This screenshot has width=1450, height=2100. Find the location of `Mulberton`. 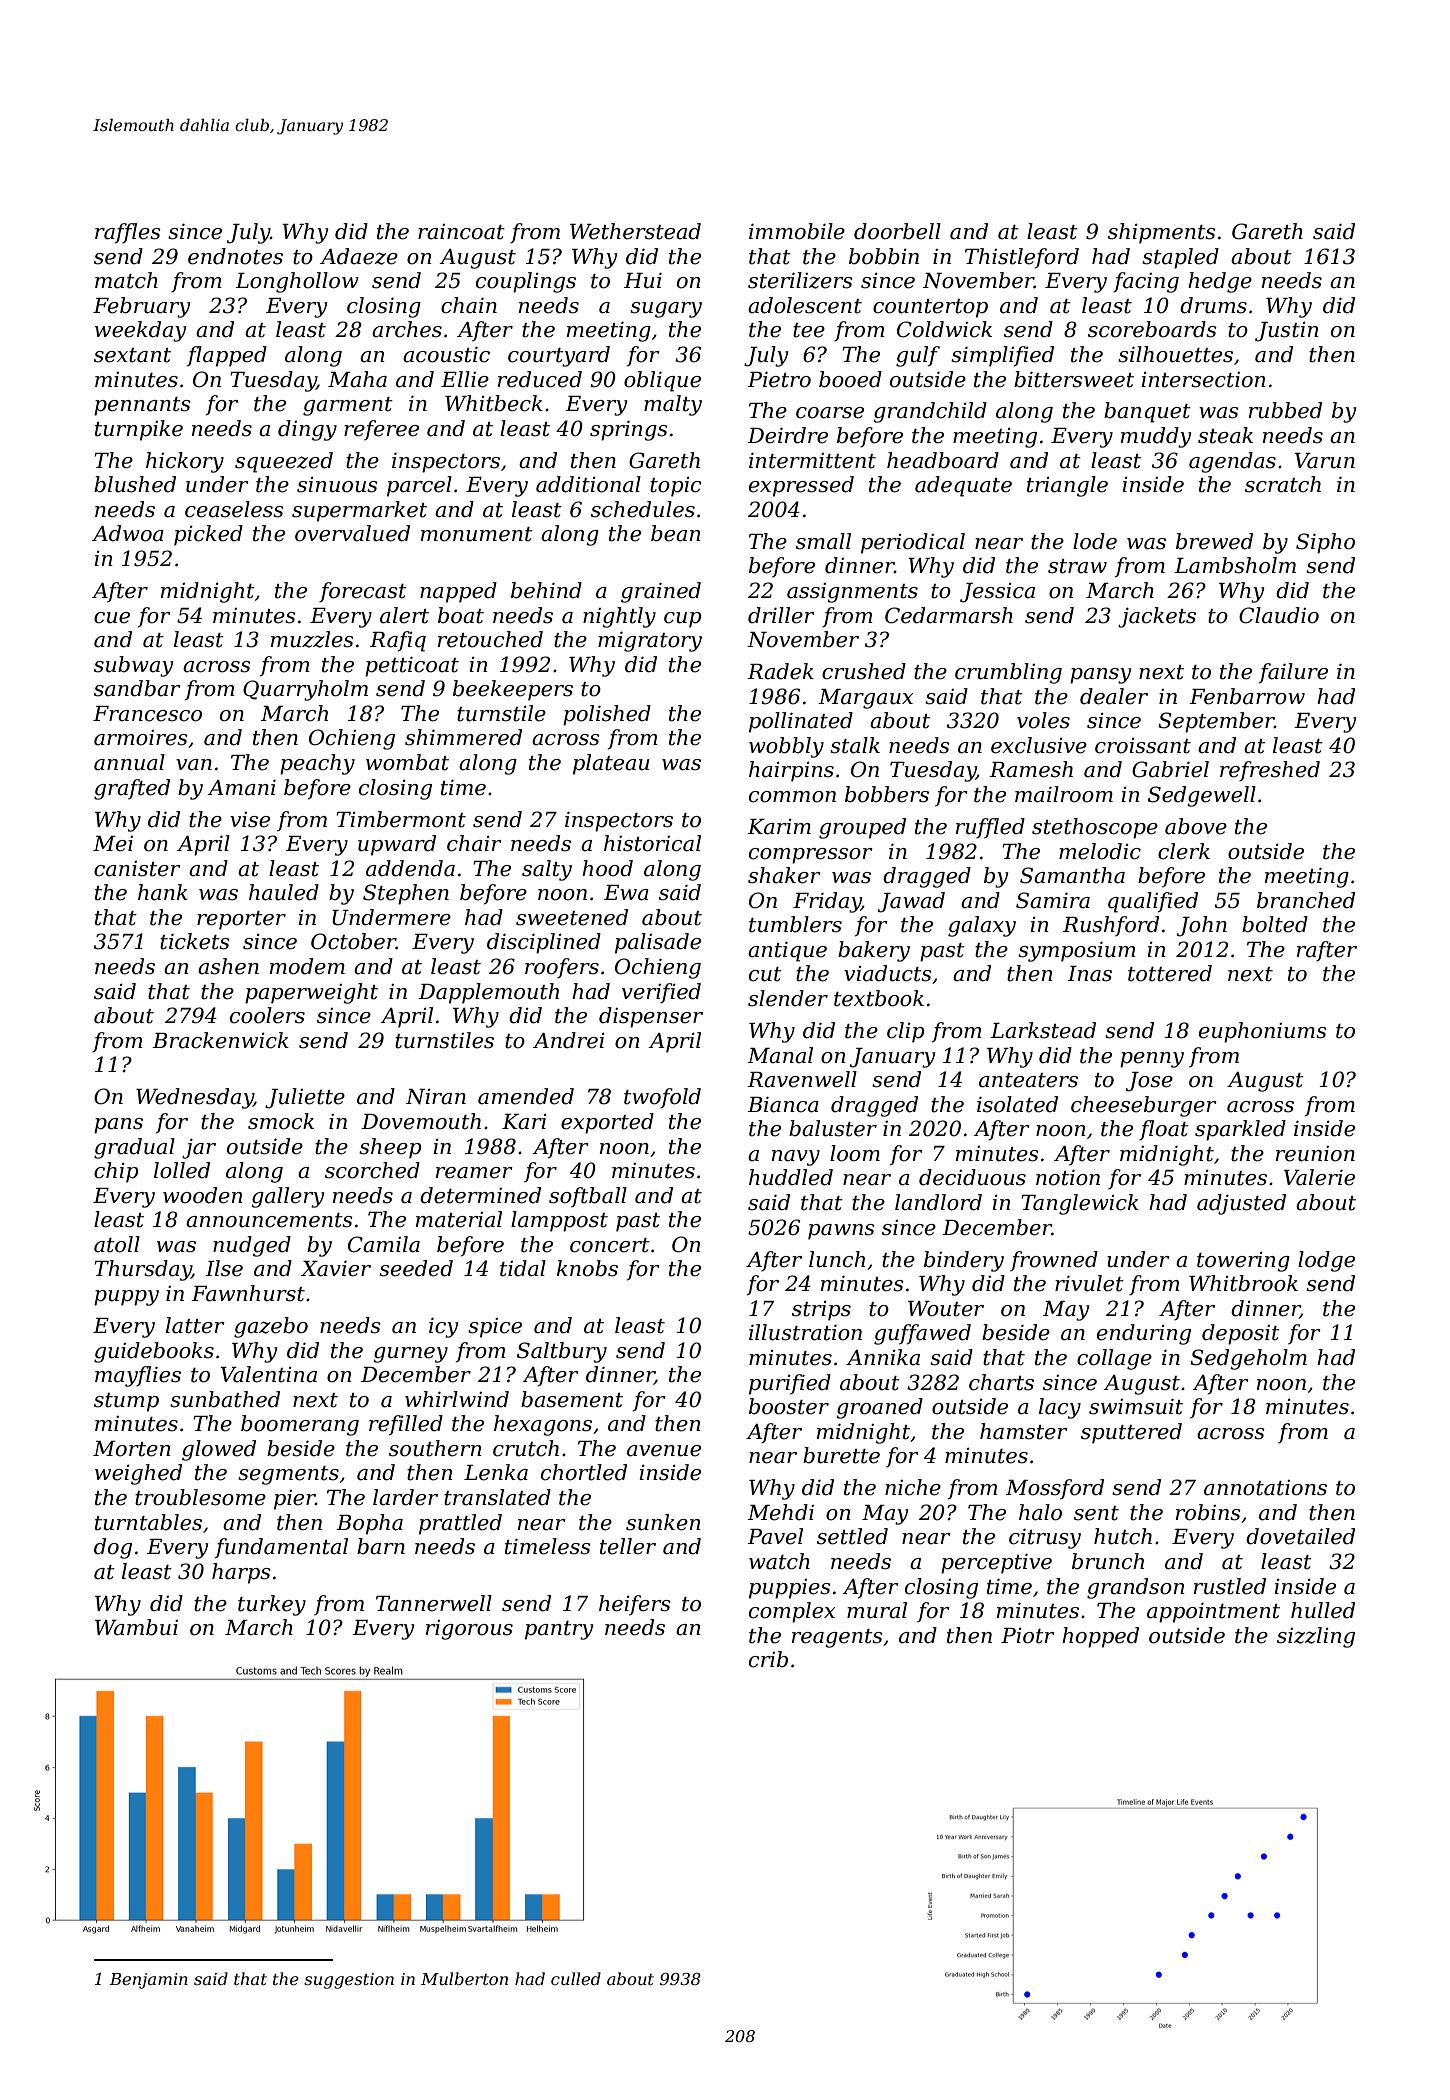

Mulberton is located at coordinates (464, 1978).
